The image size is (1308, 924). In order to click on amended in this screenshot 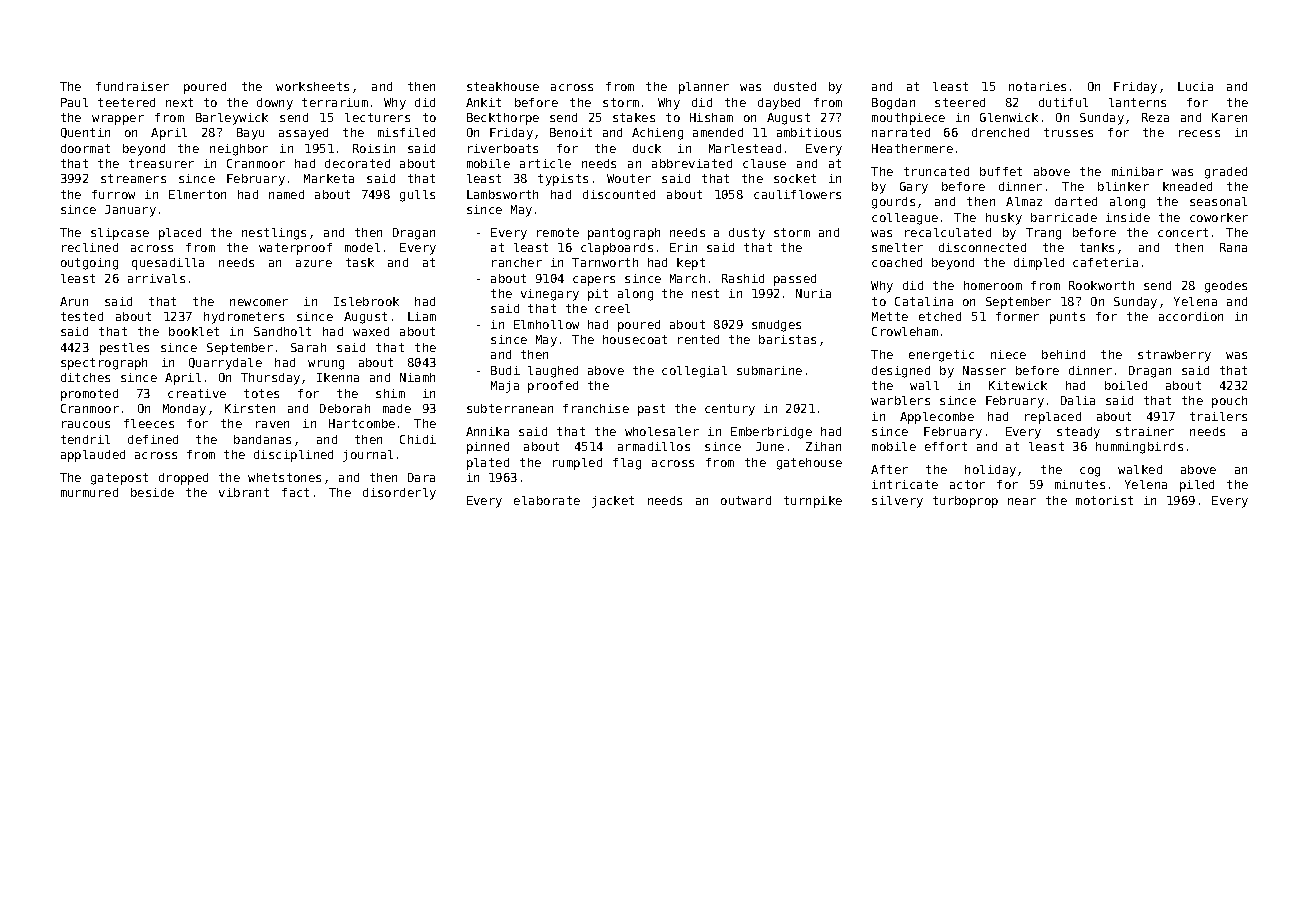, I will do `click(718, 132)`.
